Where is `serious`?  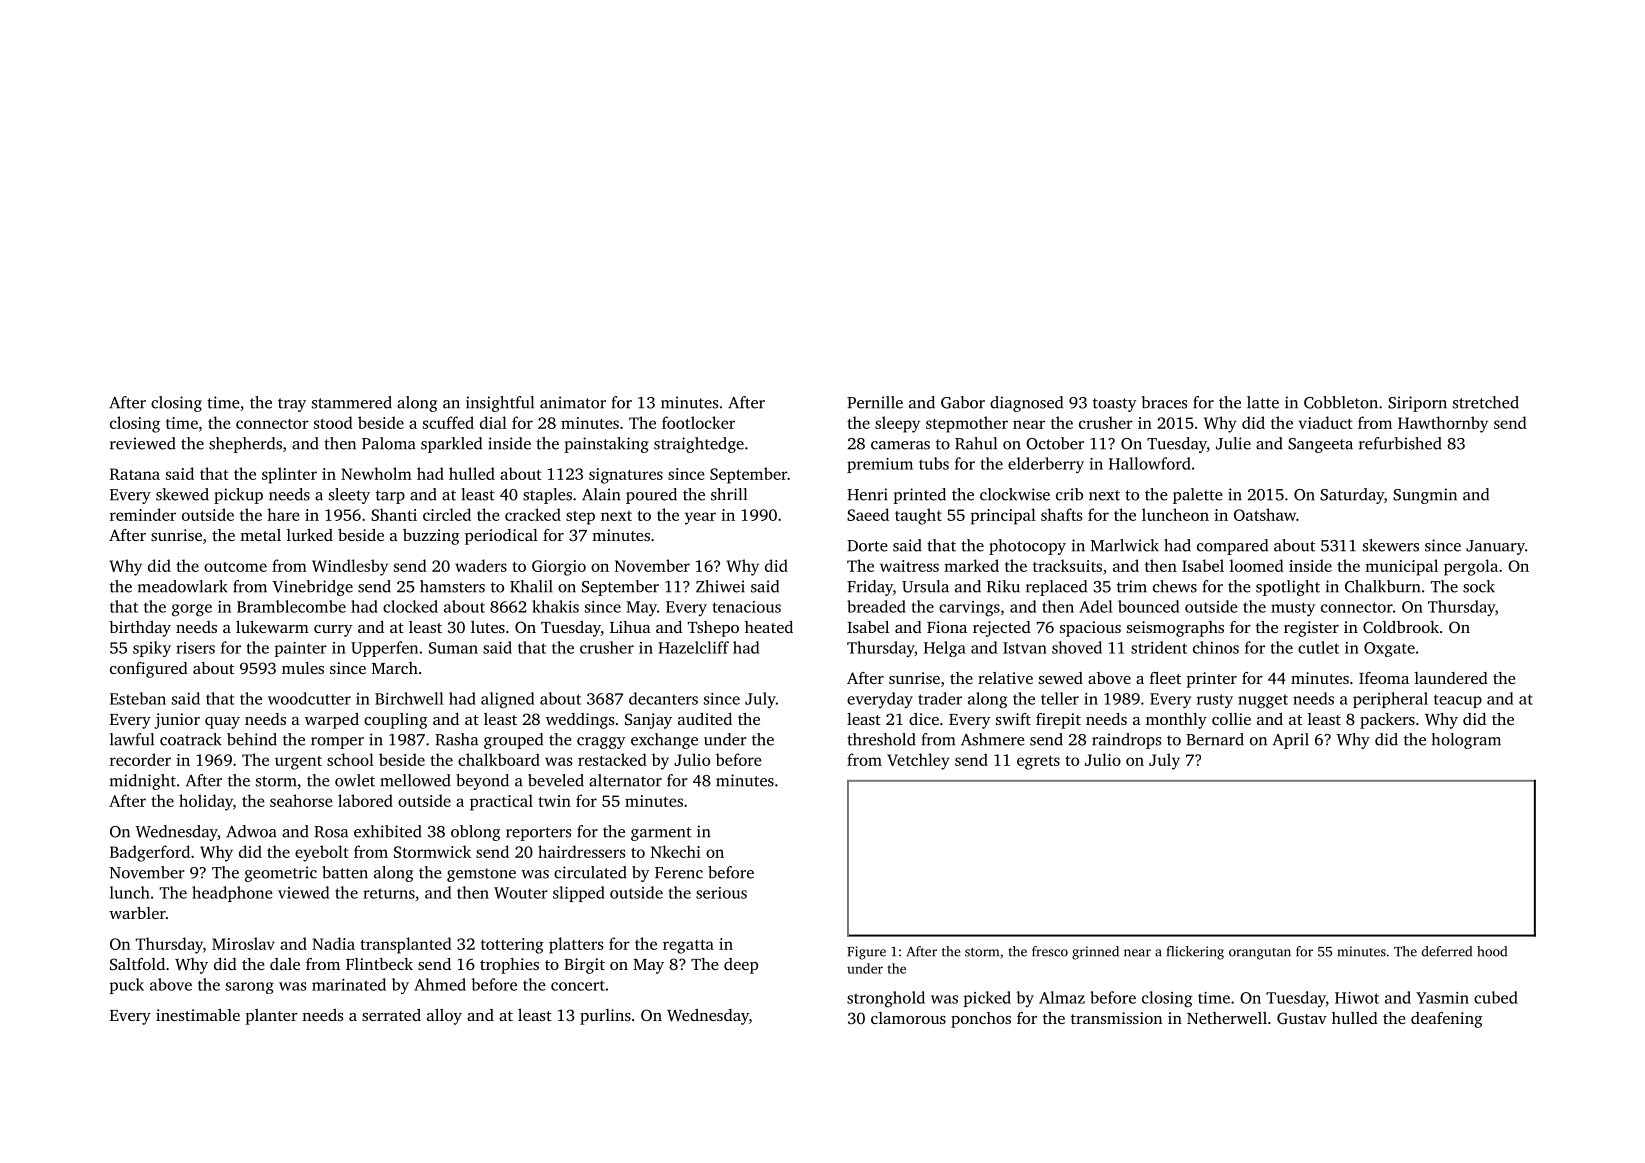 serious is located at coordinates (721, 893).
